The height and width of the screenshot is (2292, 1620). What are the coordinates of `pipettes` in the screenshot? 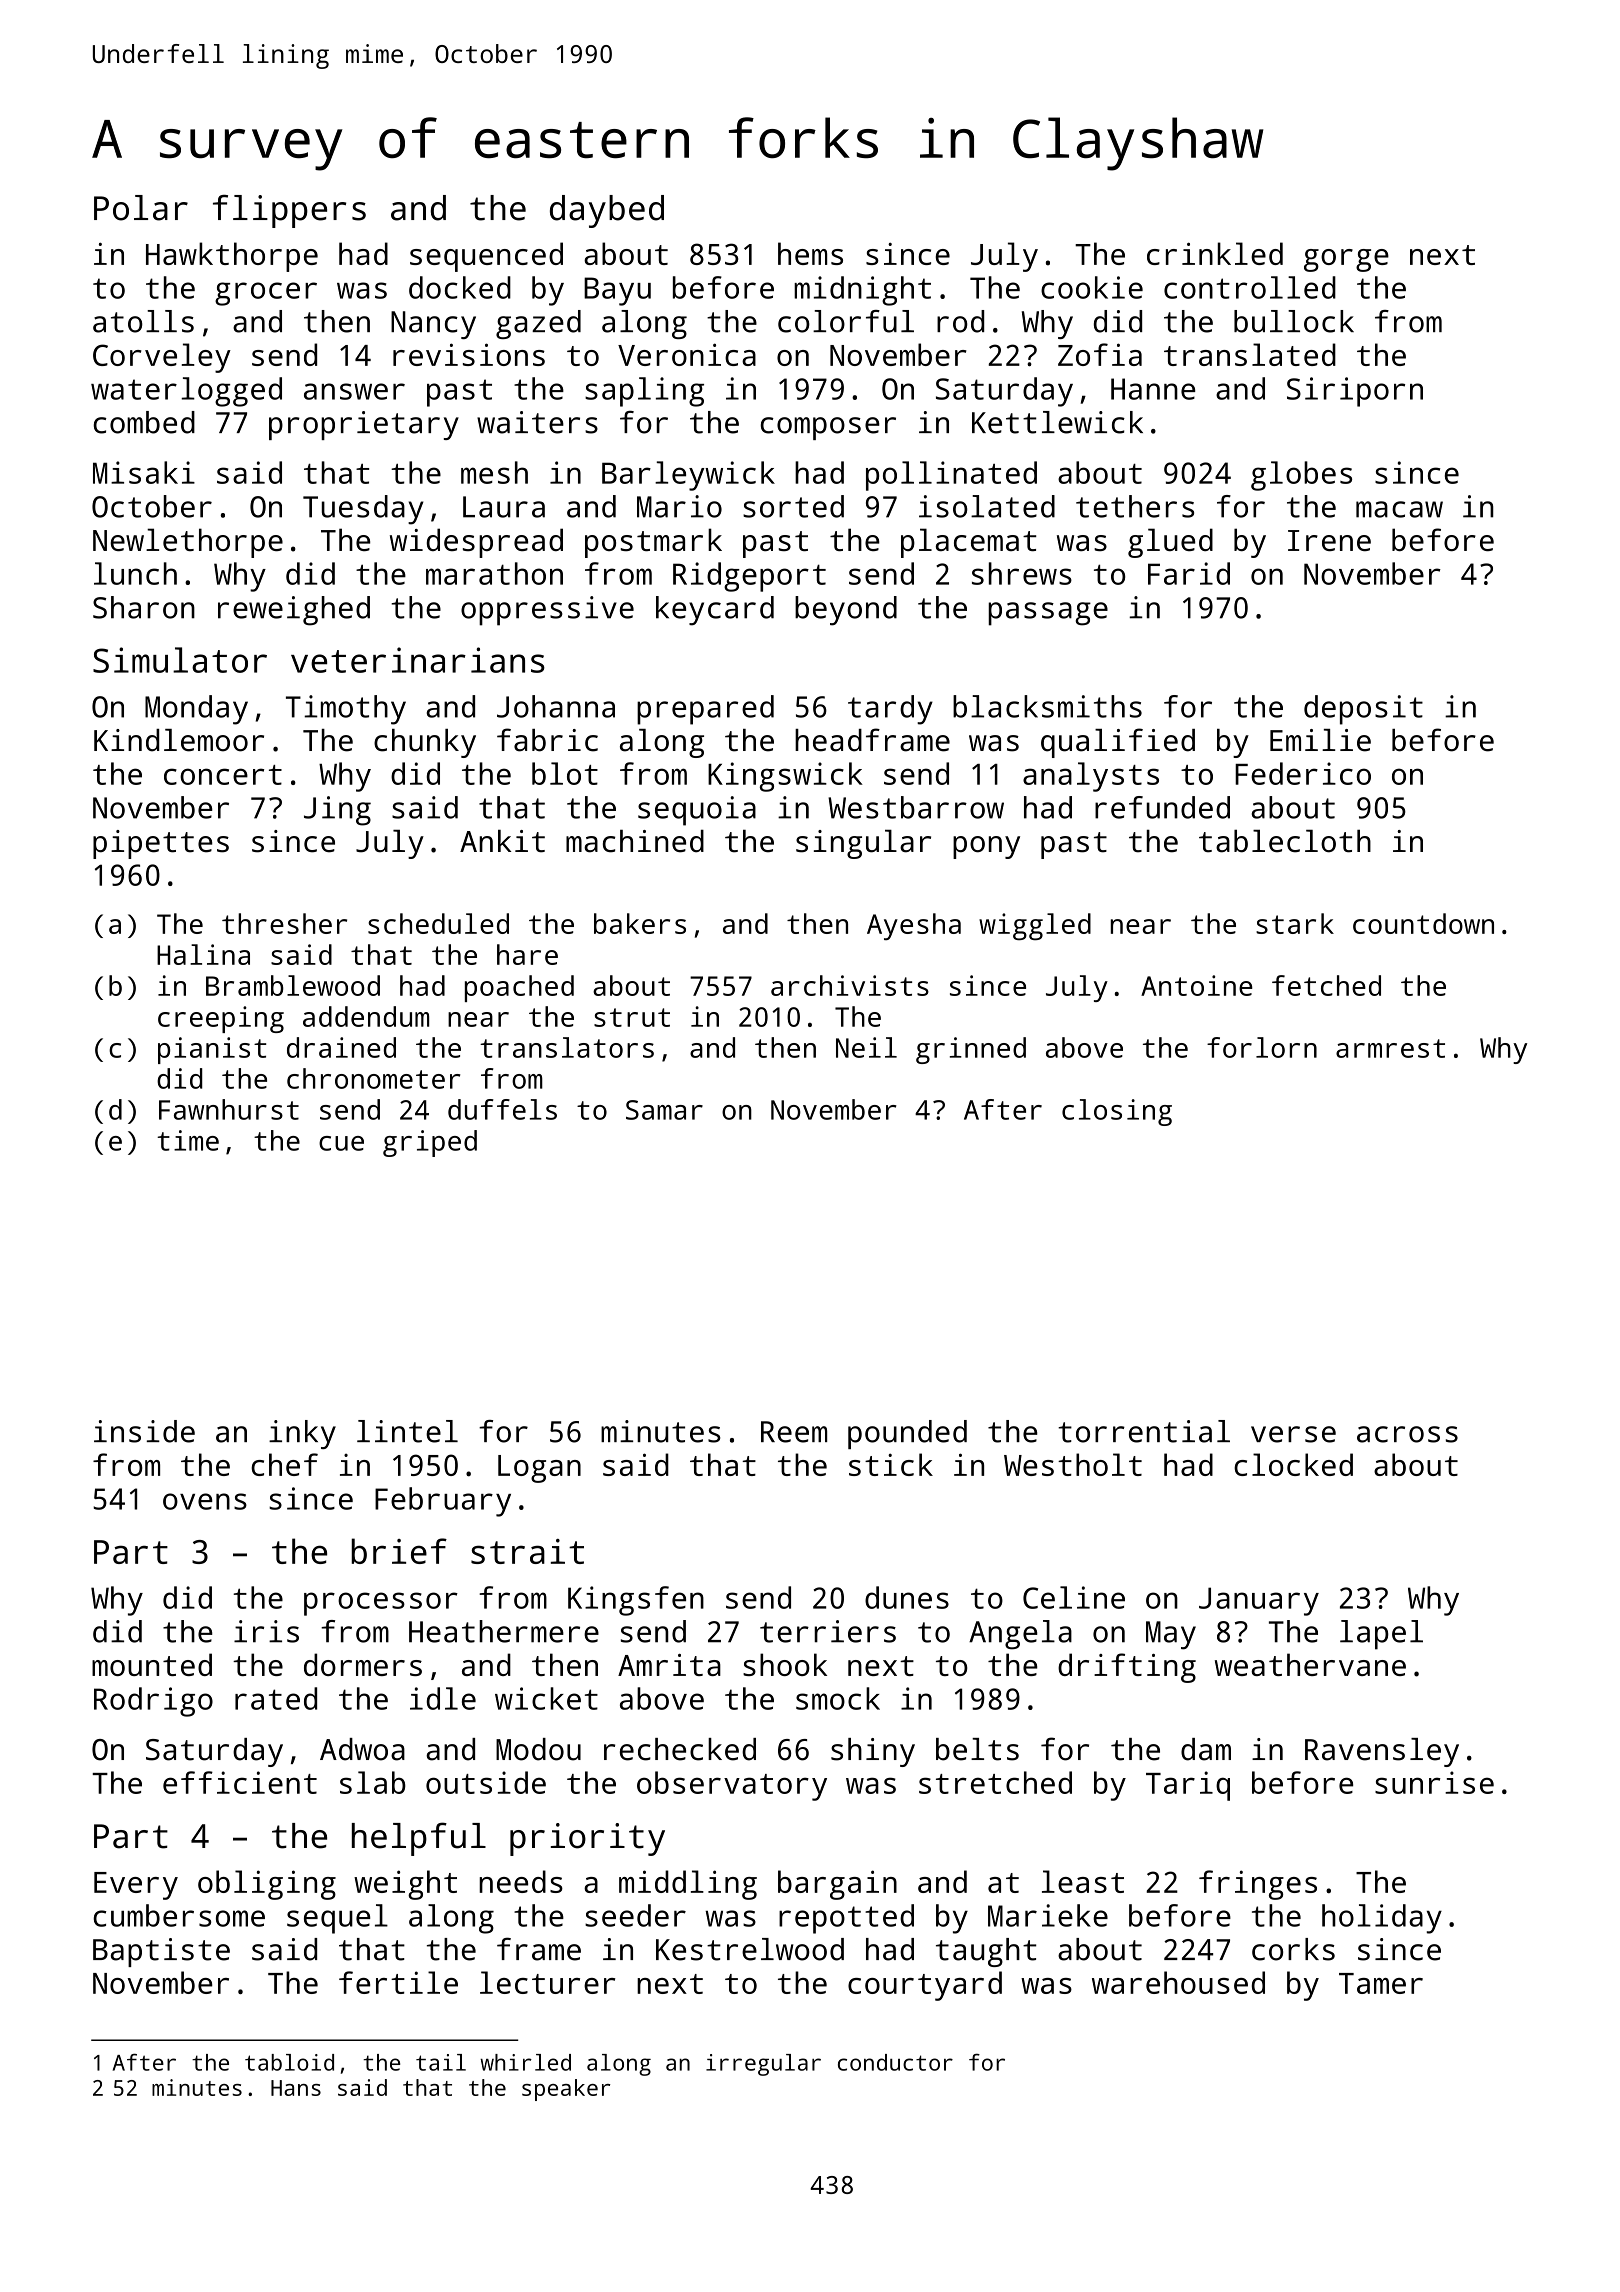 It's located at (161, 844).
